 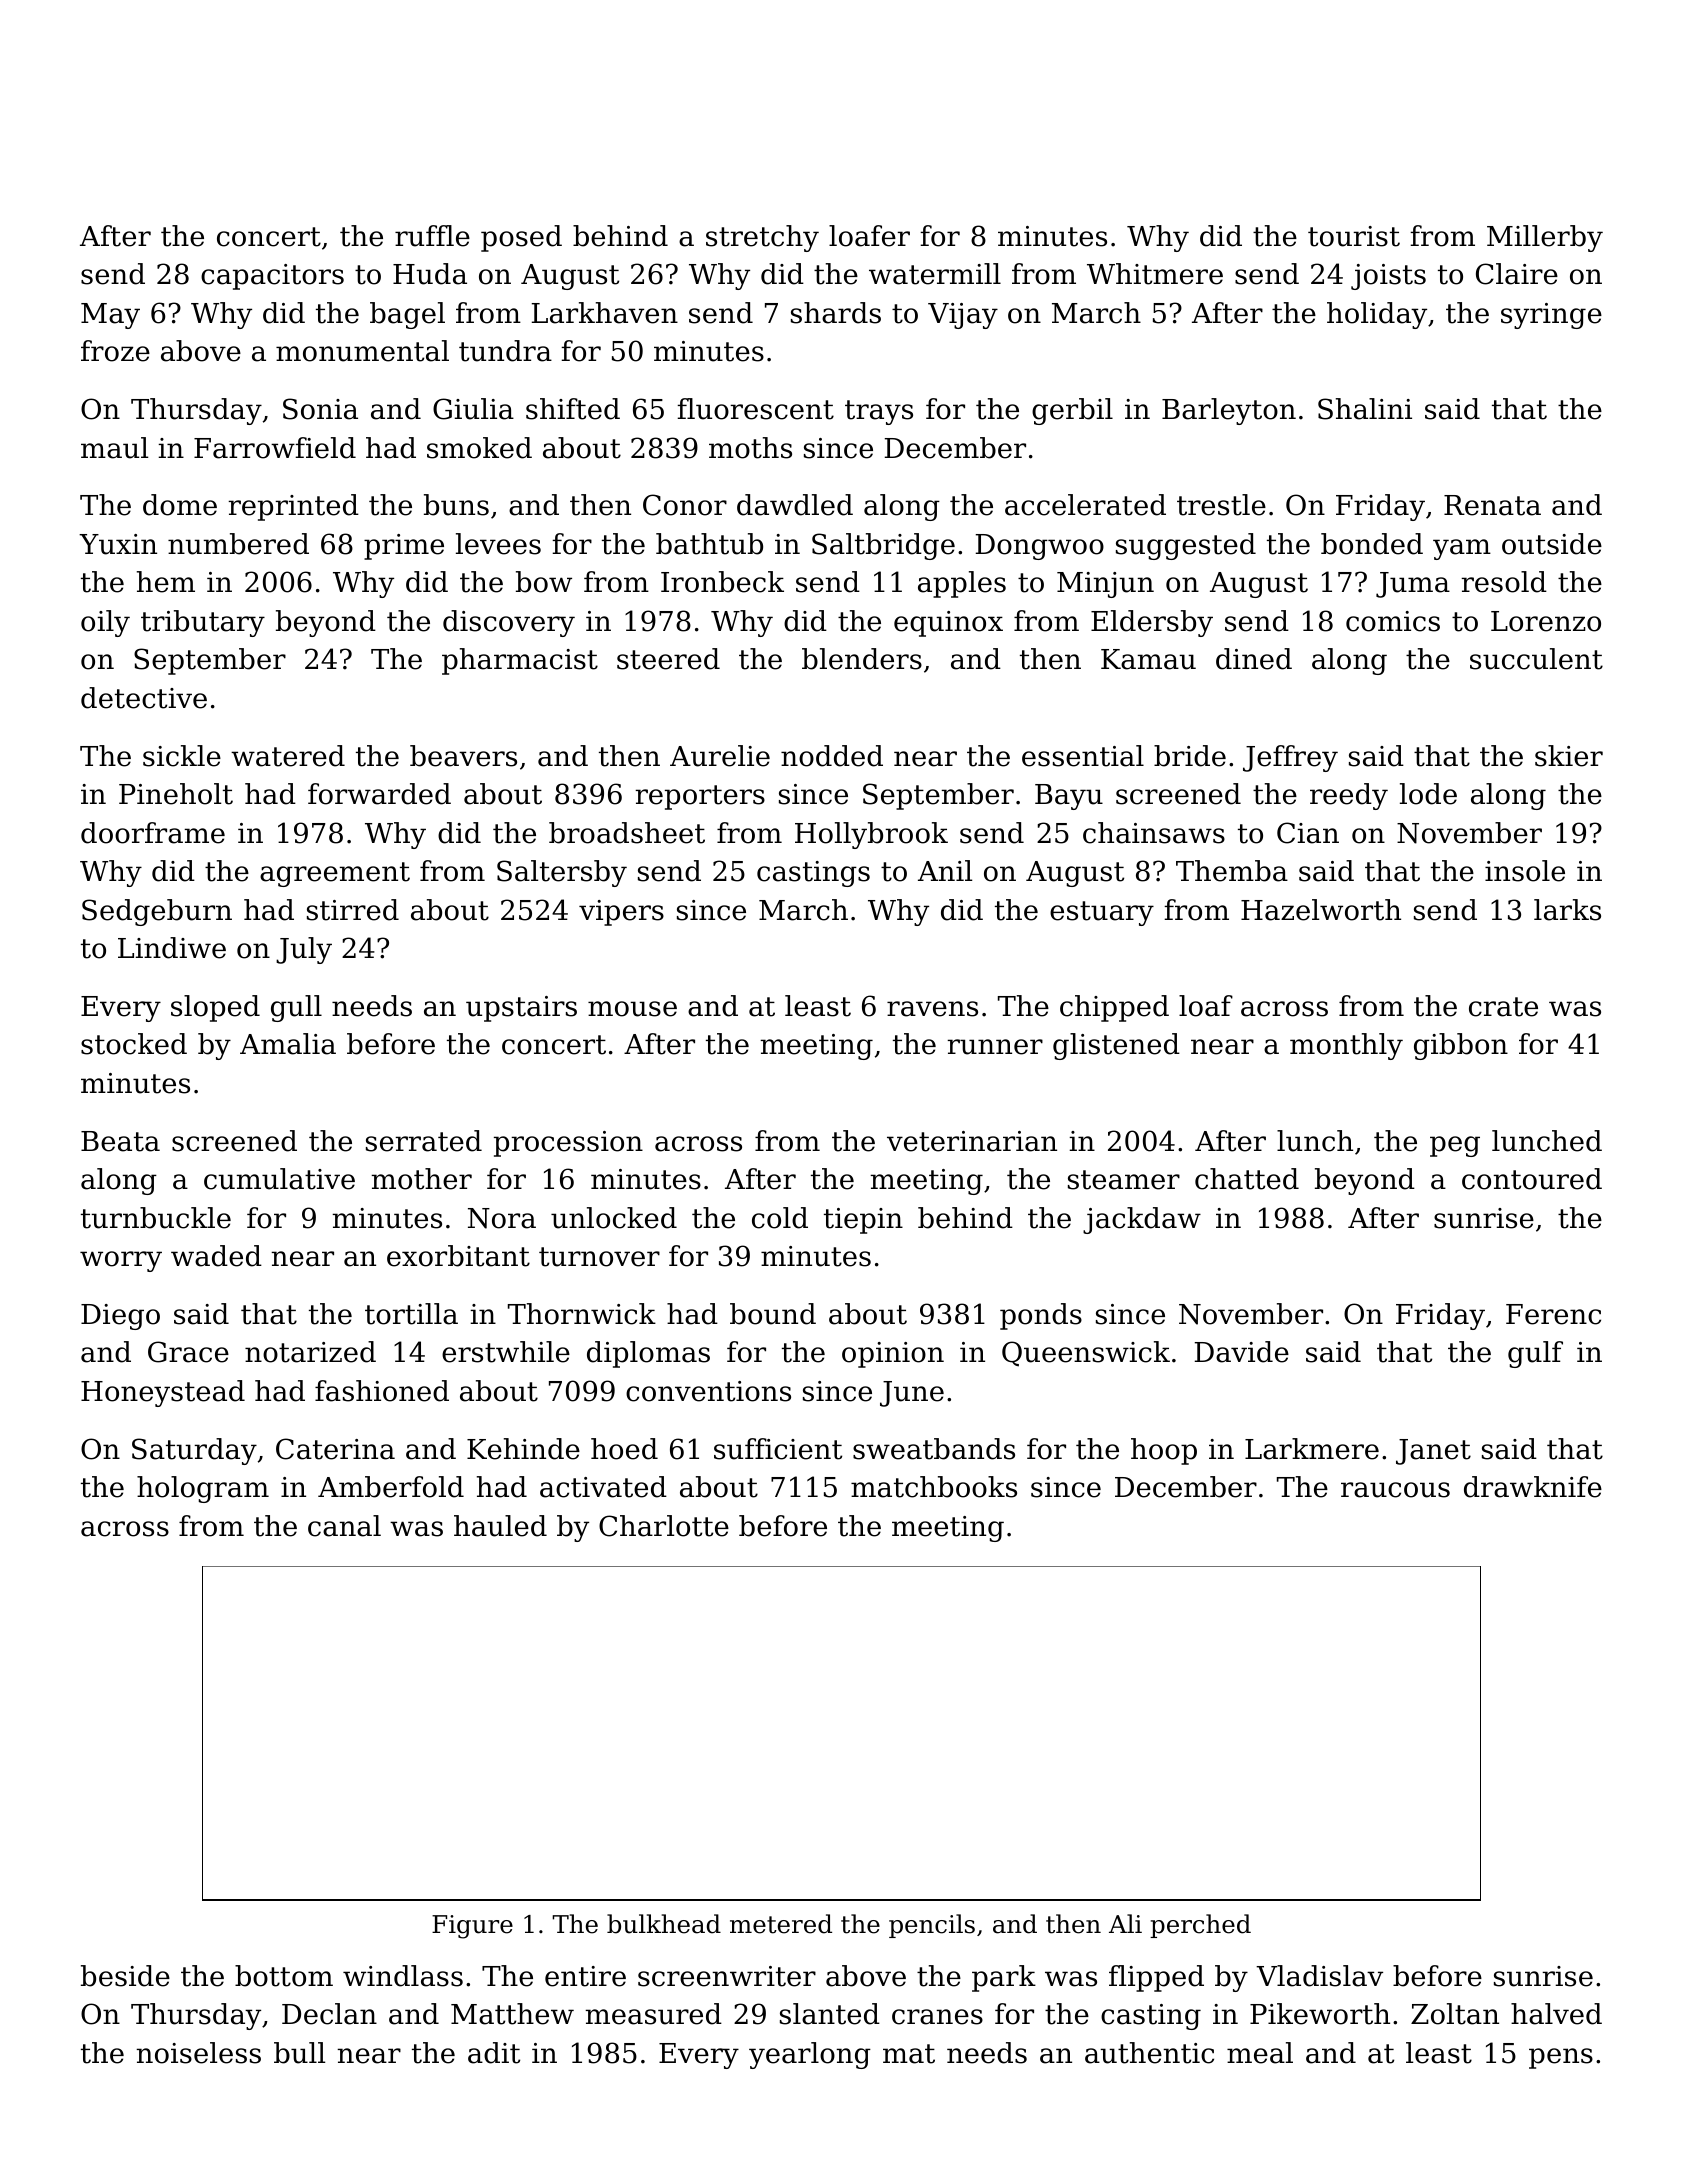 I want to click on succulent, so click(x=1536, y=659).
